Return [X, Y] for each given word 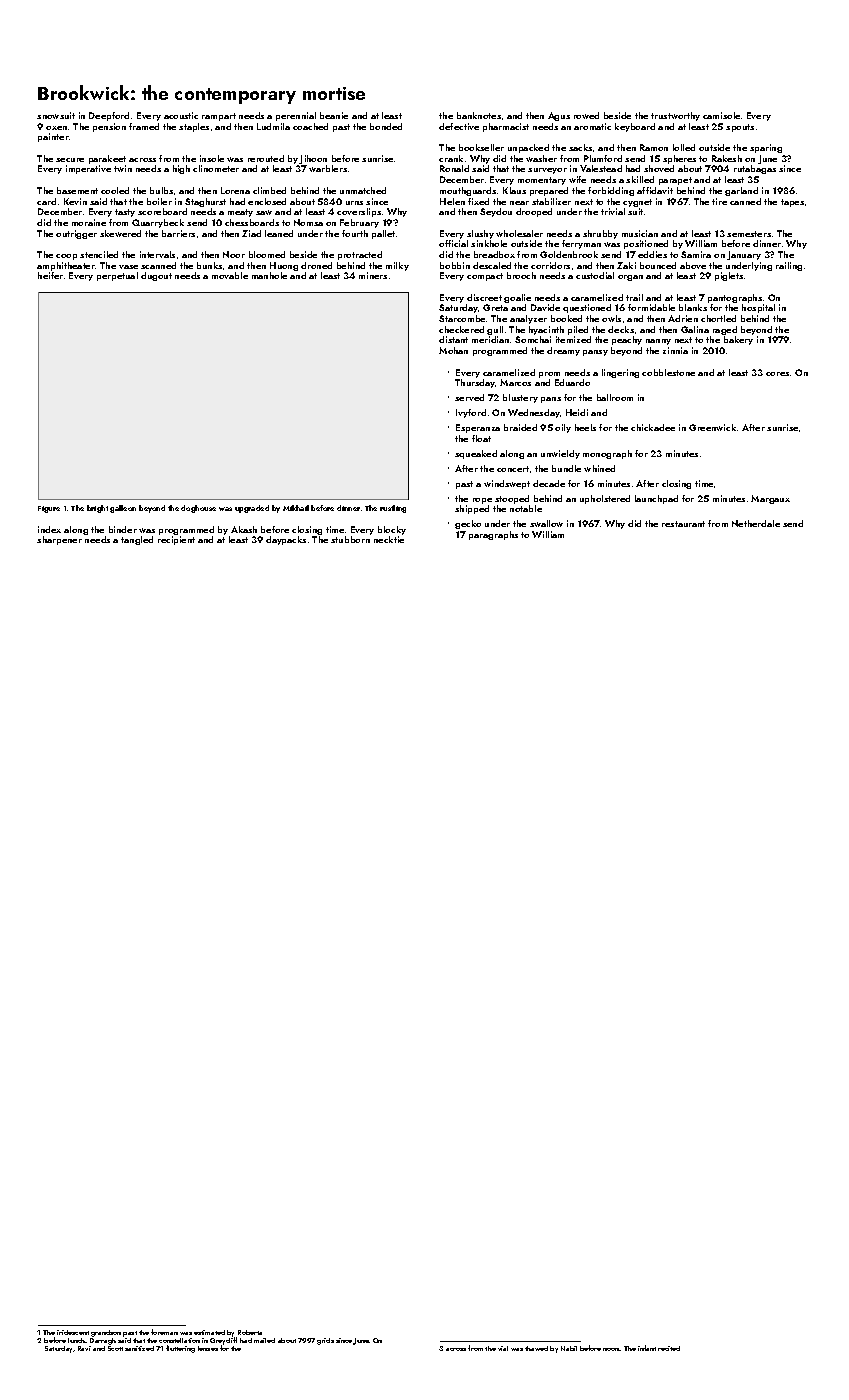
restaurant [683, 524]
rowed [586, 115]
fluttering [180, 1349]
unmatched [363, 190]
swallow [546, 523]
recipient [176, 540]
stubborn [350, 539]
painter [53, 137]
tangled [137, 540]
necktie [389, 539]
